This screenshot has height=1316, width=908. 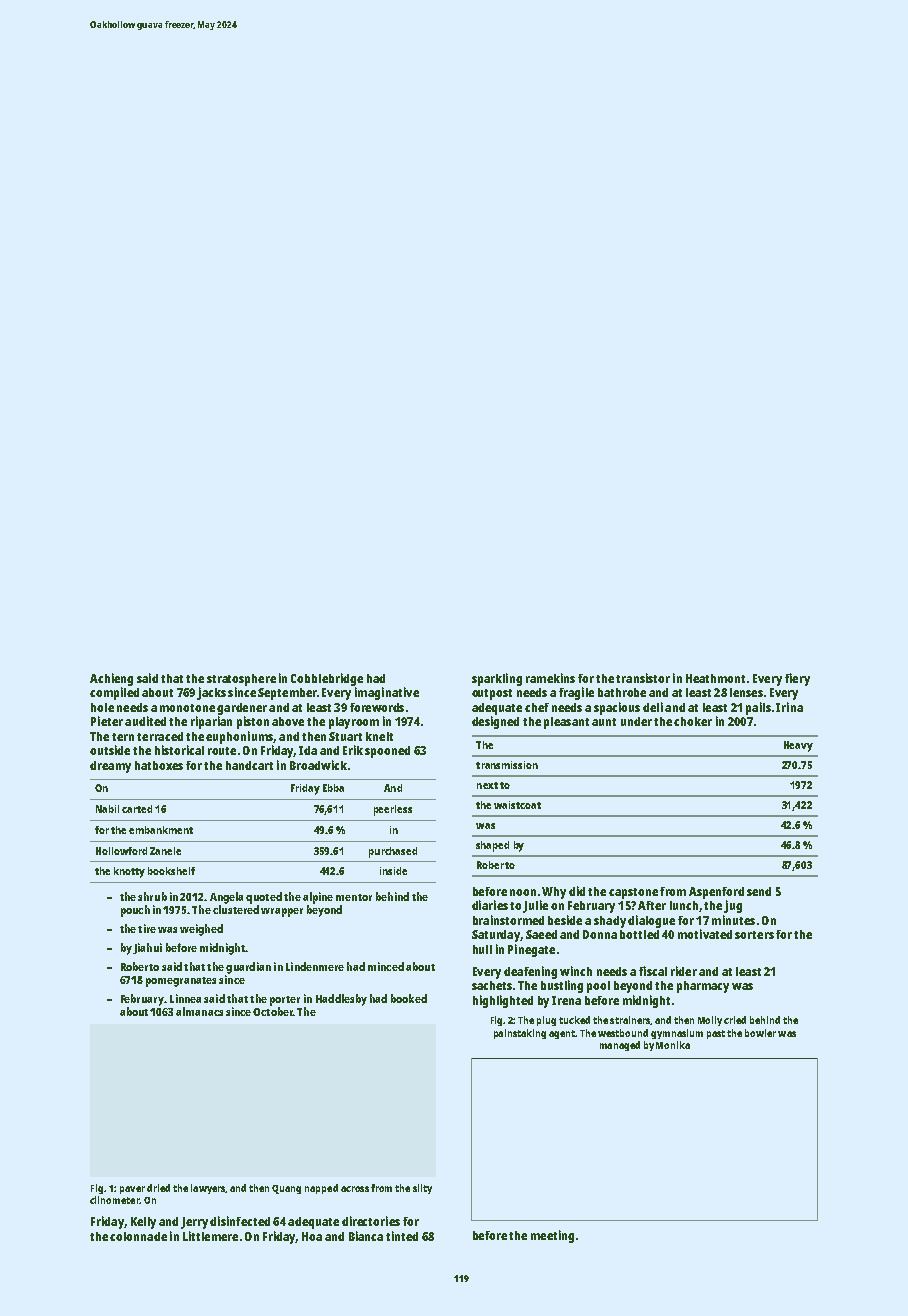 What do you see at coordinates (248, 968) in the screenshot?
I see `guardian` at bounding box center [248, 968].
